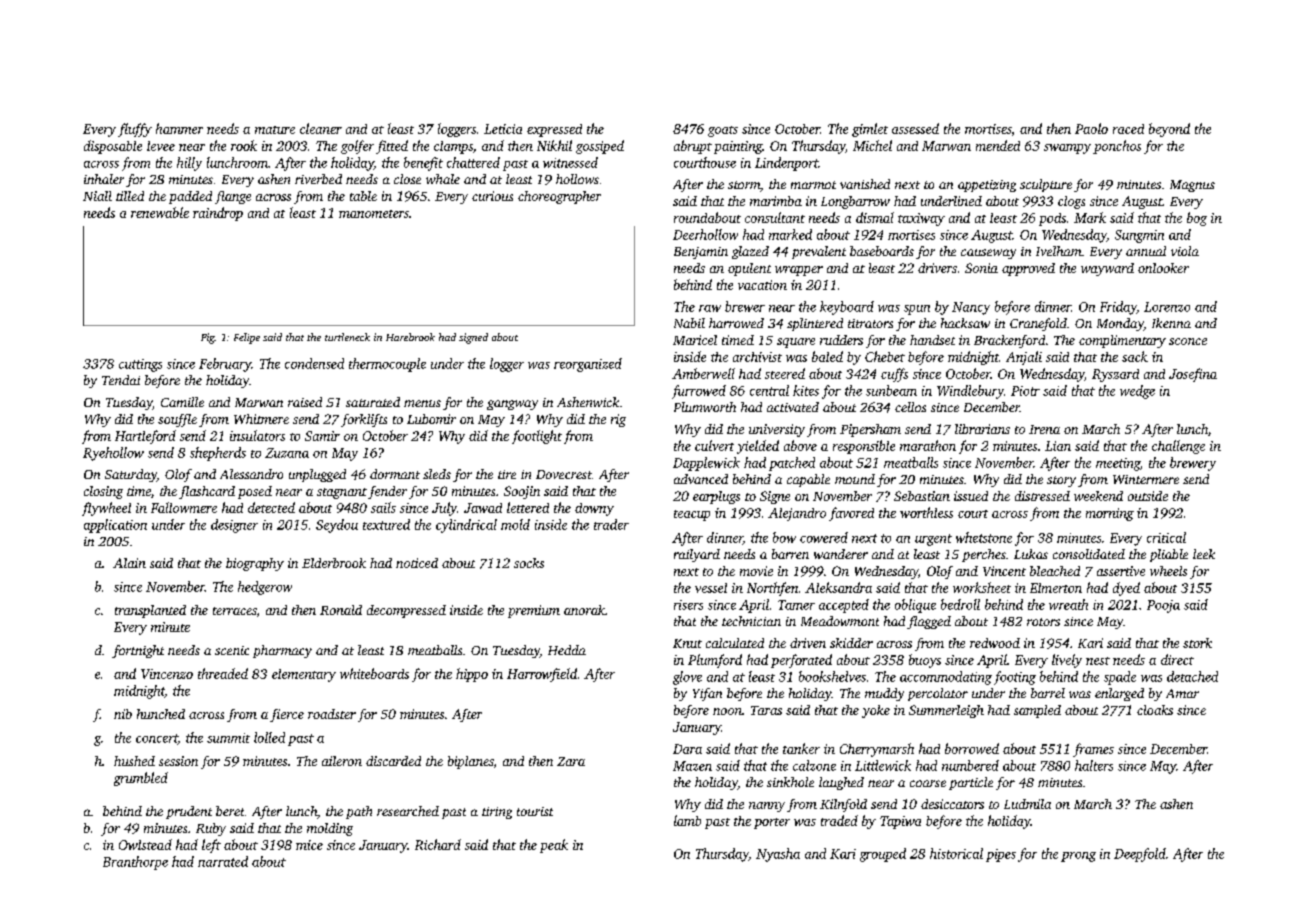 The image size is (1308, 924). I want to click on biography, so click(255, 564).
